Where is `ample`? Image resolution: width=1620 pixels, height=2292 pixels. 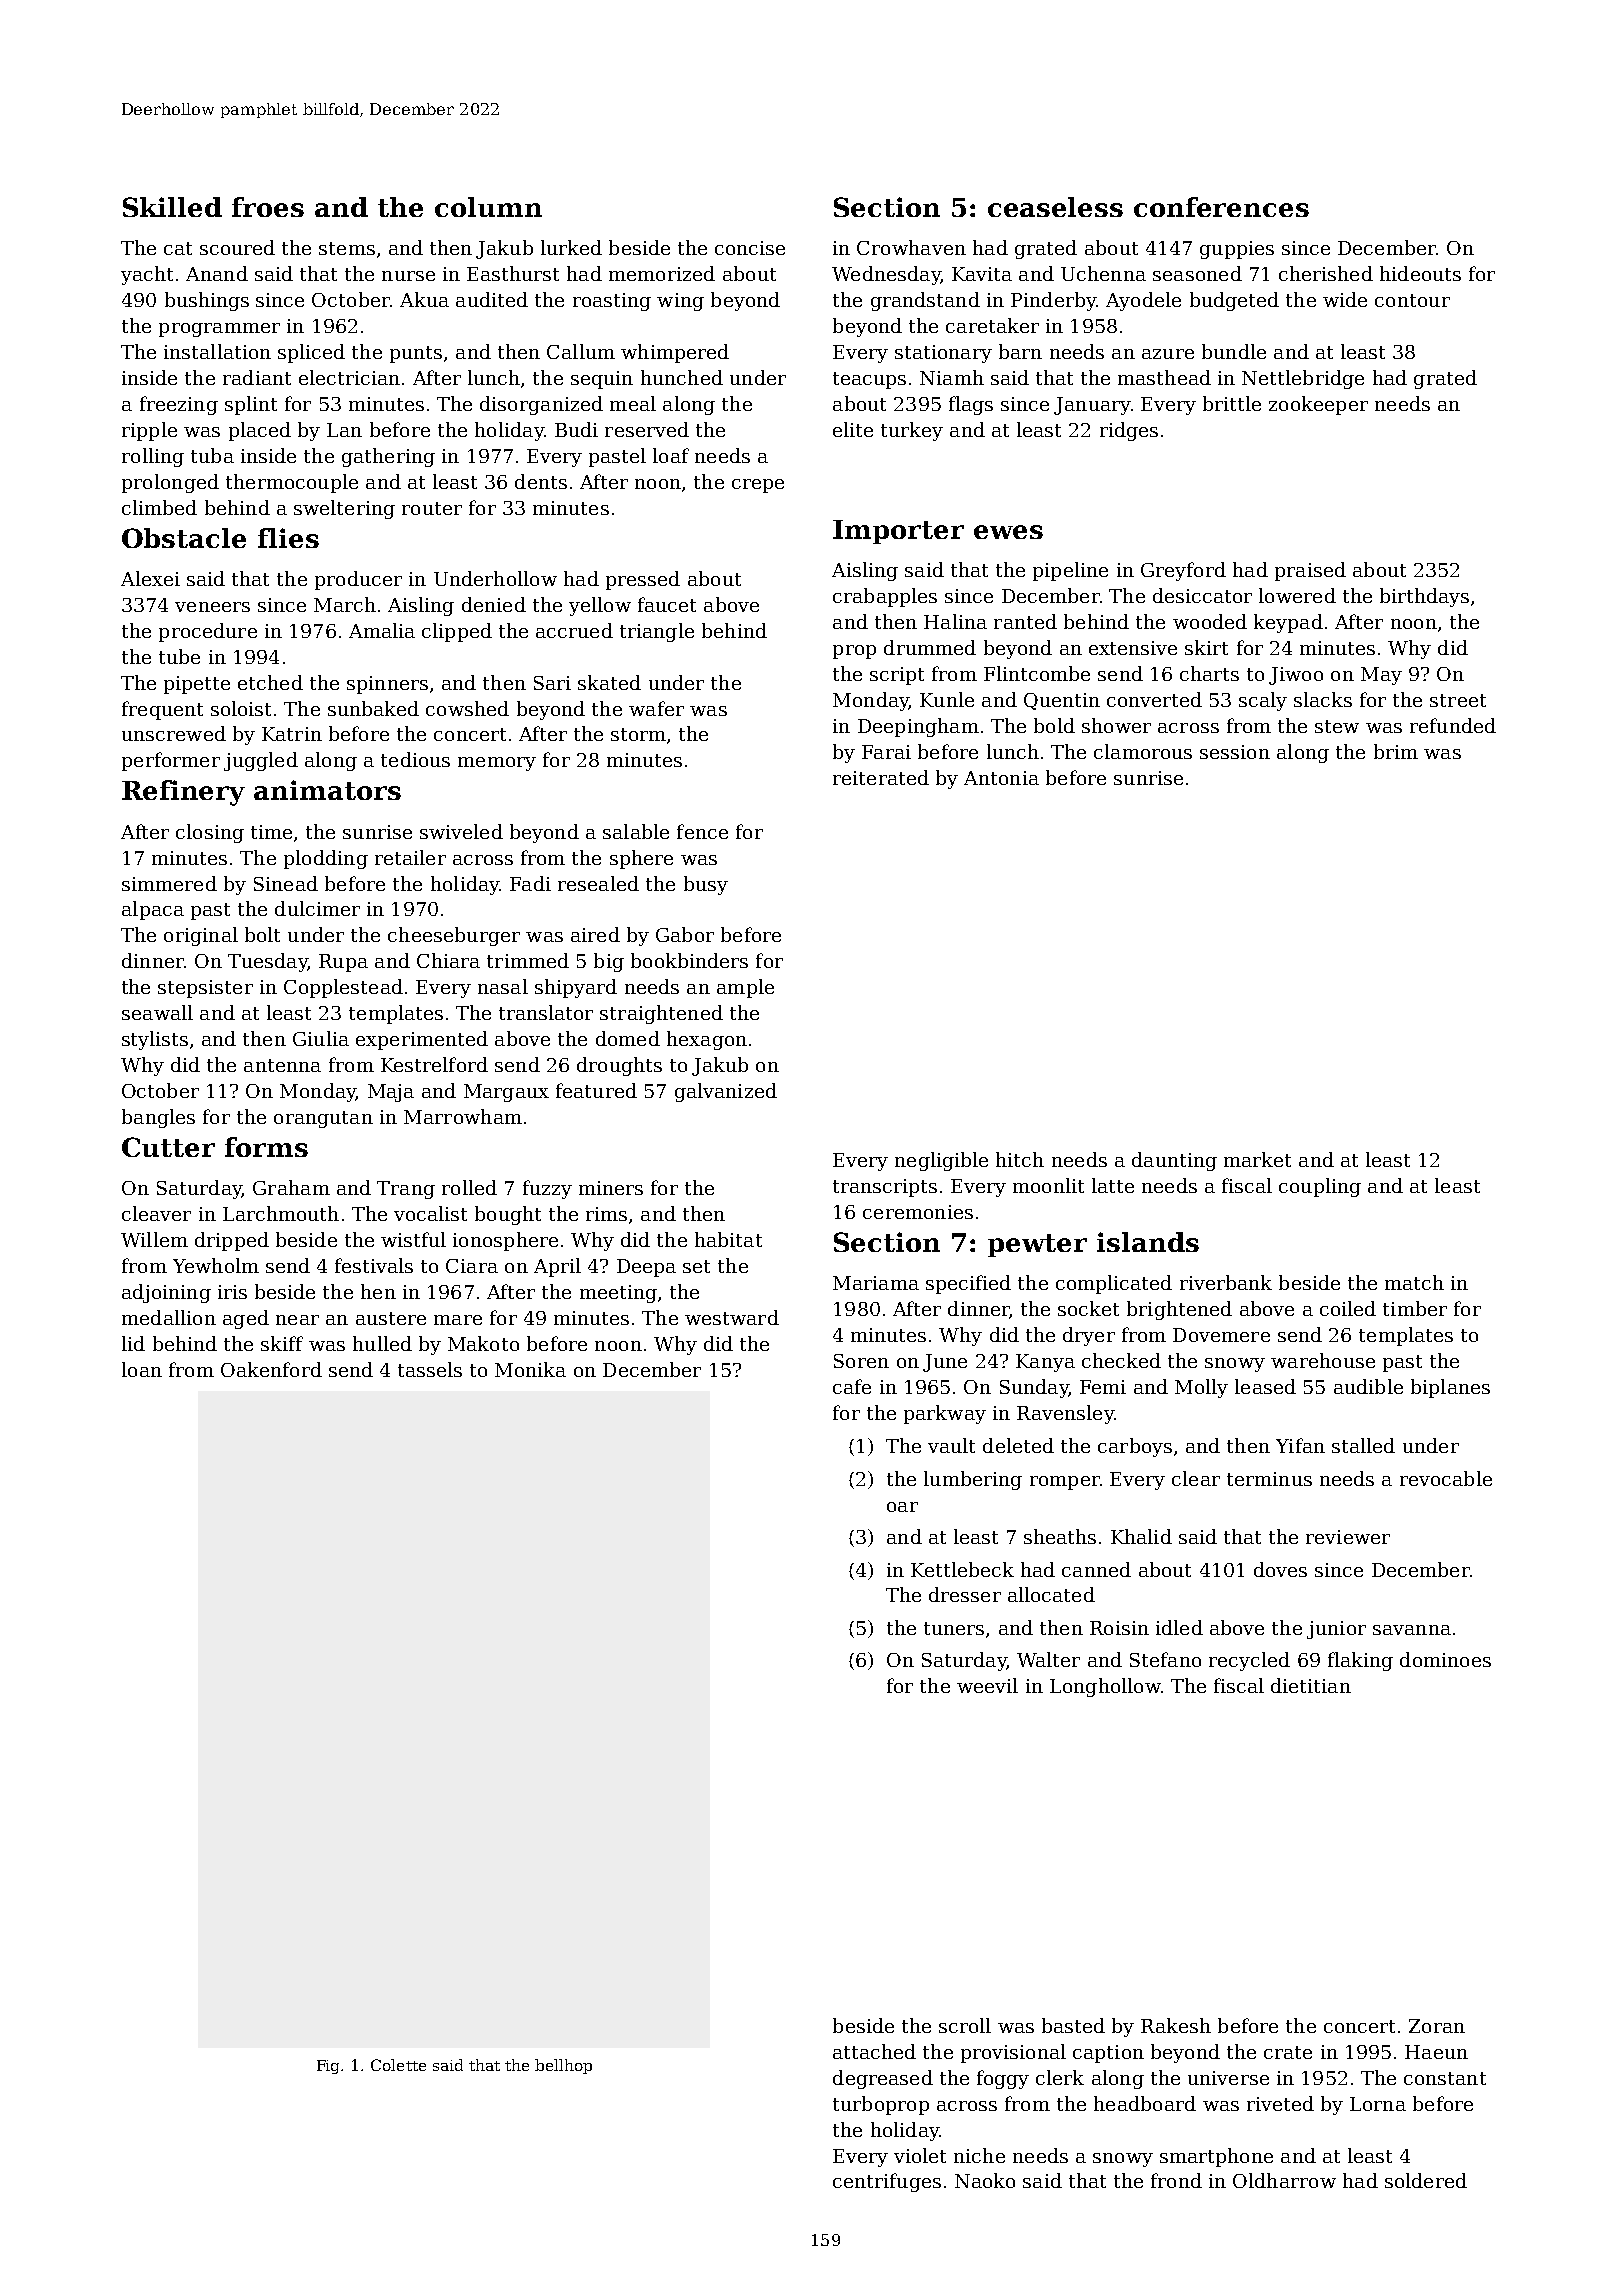 ample is located at coordinates (745, 988).
